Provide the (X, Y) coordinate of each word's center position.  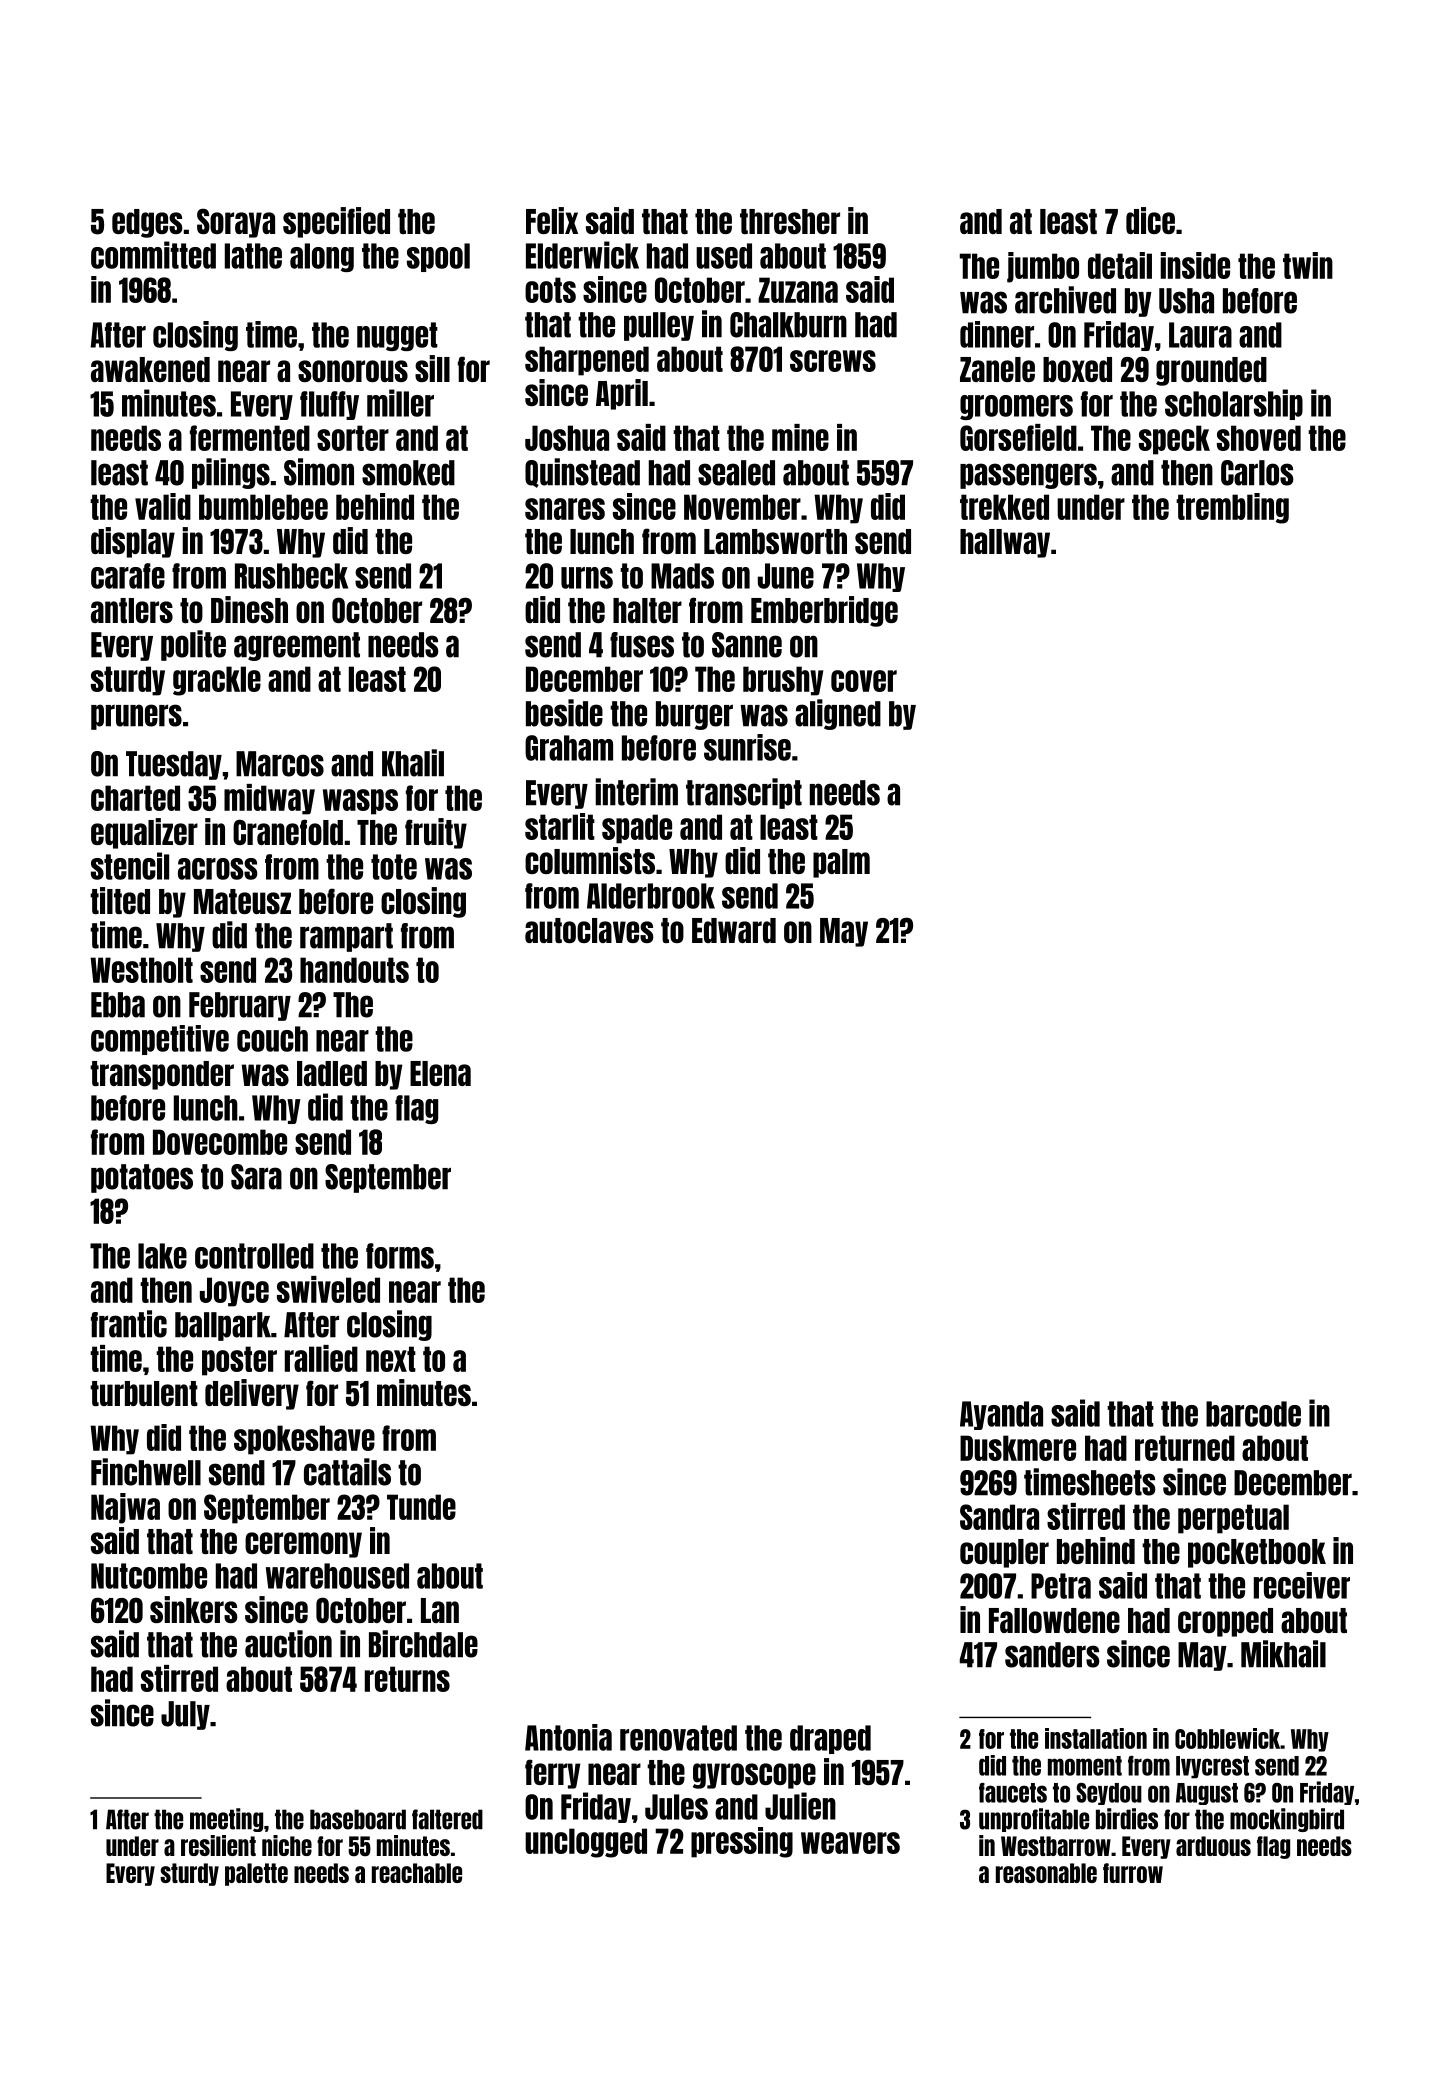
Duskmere (1018, 1448)
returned (1185, 1448)
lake (162, 1256)
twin (1308, 265)
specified (336, 222)
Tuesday (174, 765)
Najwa (125, 1508)
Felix (552, 220)
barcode (1253, 1414)
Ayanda (1001, 1415)
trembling (1232, 508)
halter (647, 610)
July (185, 1715)
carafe (128, 576)
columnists (590, 860)
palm (841, 863)
